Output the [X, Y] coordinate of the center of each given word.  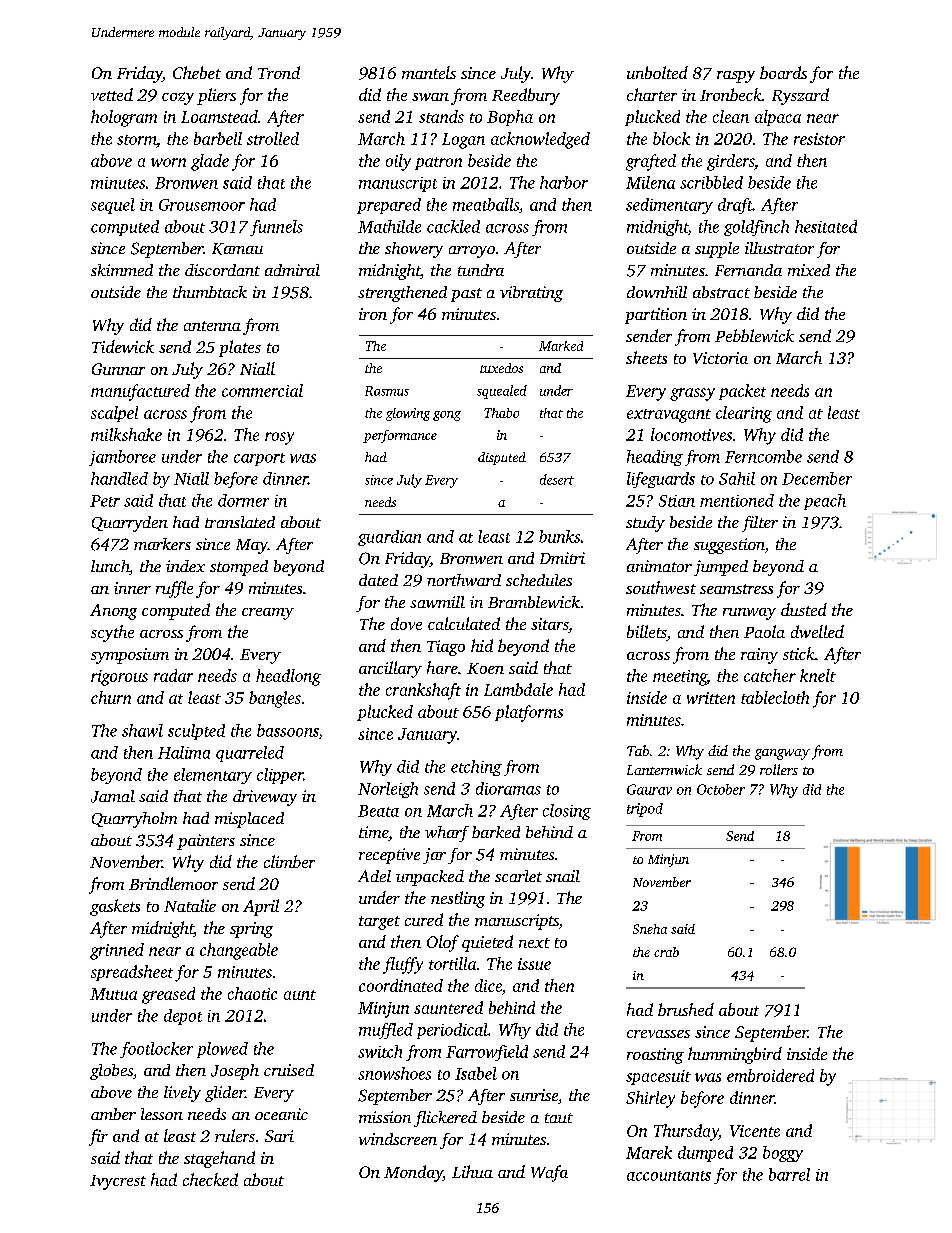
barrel [789, 1174]
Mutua [113, 994]
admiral [292, 270]
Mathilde [389, 226]
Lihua [472, 1171]
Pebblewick [754, 335]
